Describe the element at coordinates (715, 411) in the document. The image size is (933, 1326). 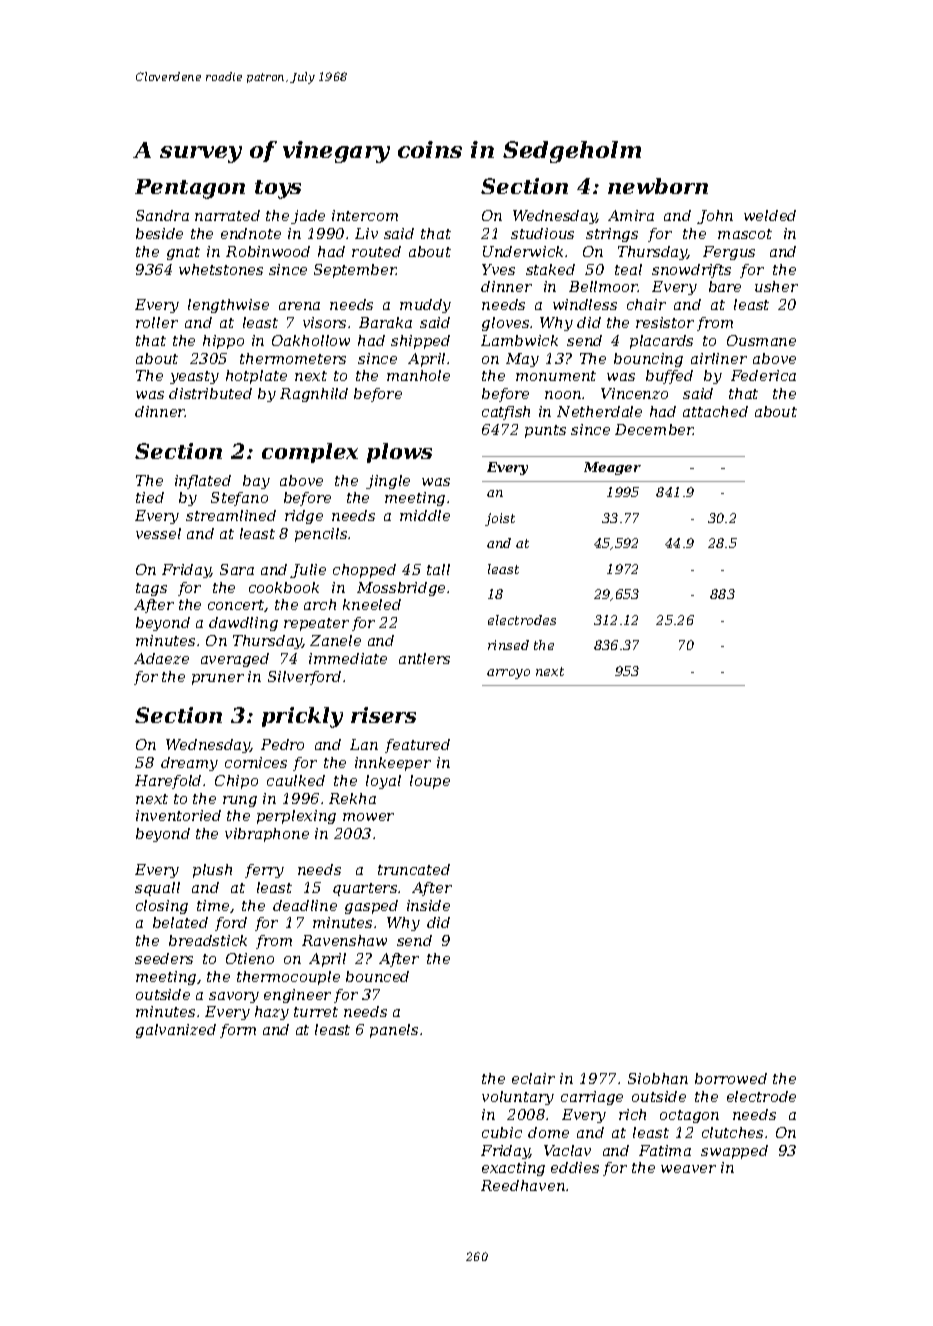
I see `attached` at that location.
